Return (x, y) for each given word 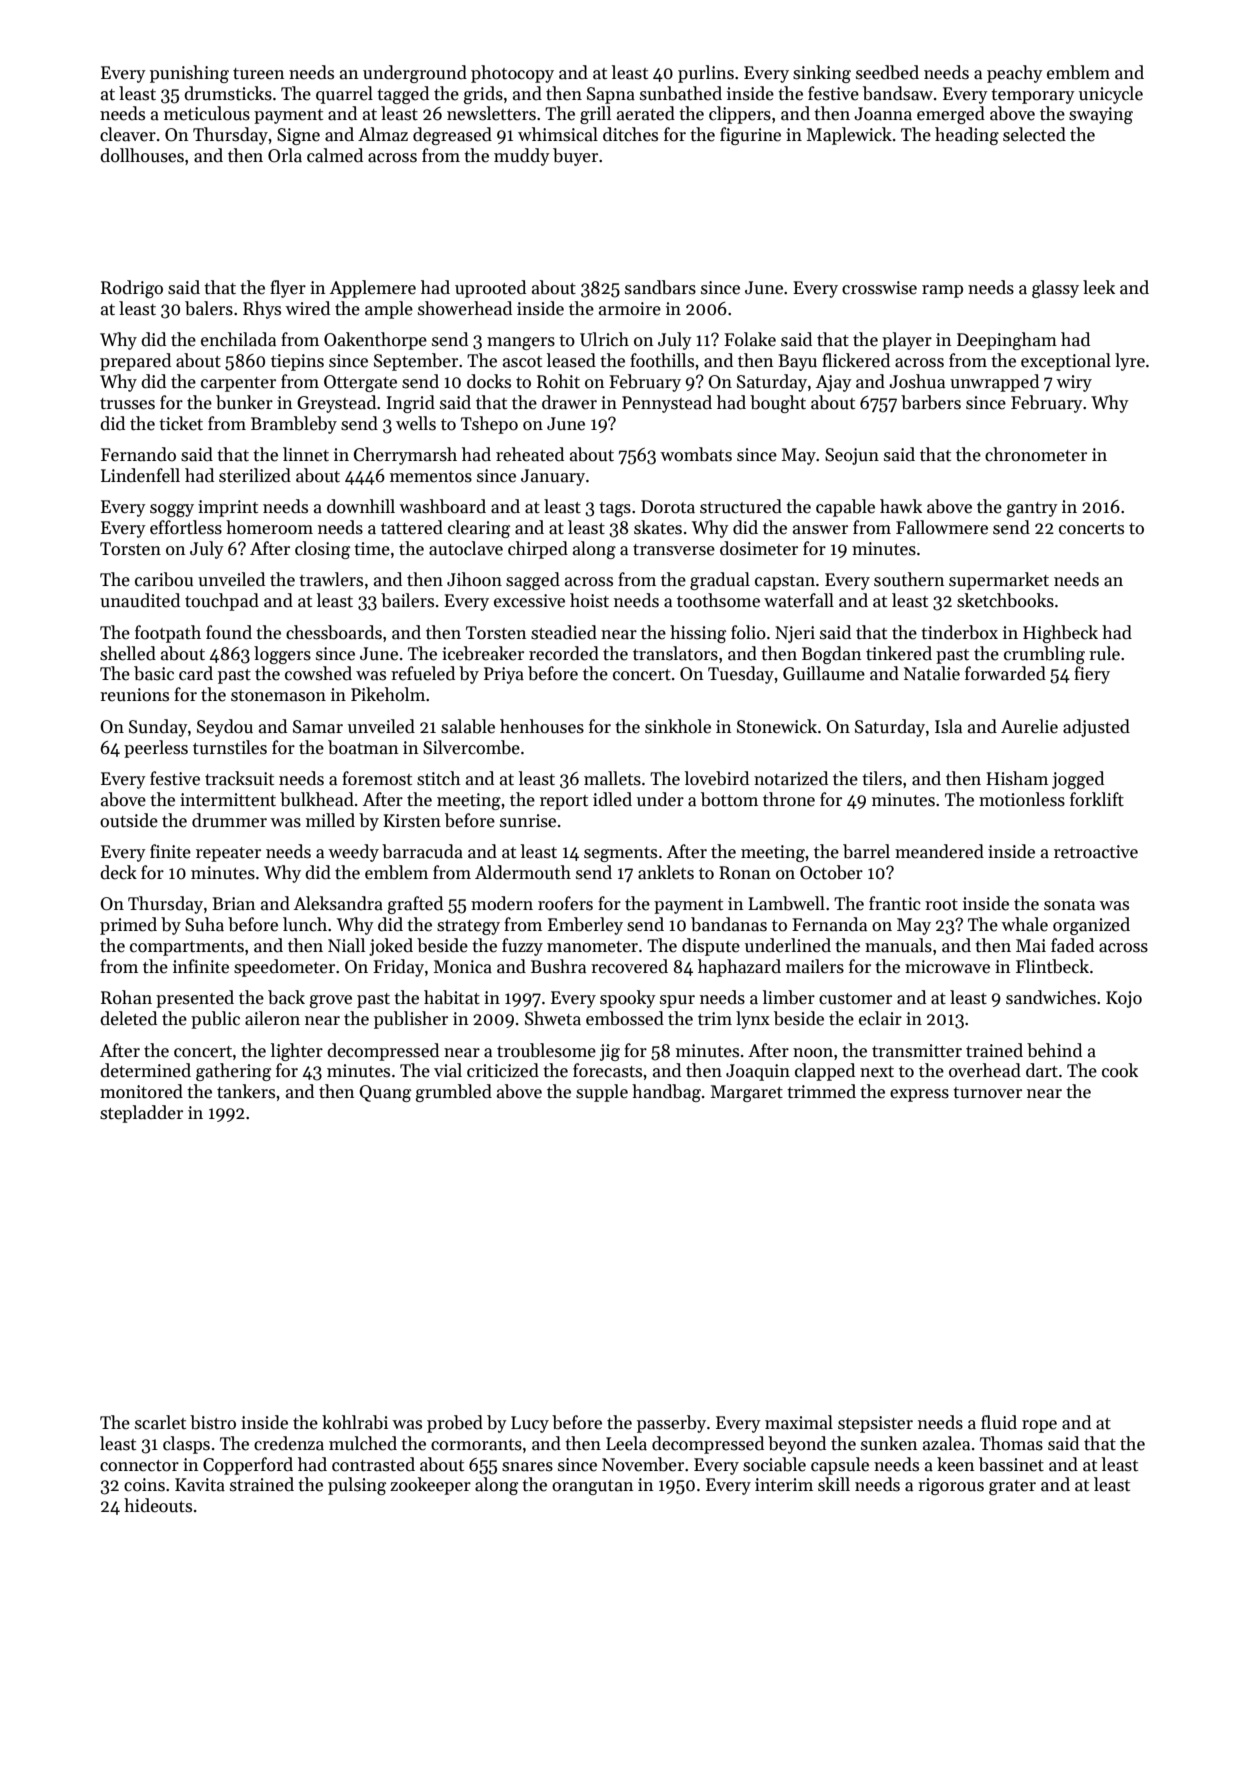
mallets (612, 778)
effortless (186, 527)
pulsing (357, 1486)
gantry (1032, 509)
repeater (228, 854)
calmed (335, 155)
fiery (1092, 675)
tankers (246, 1091)
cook (1120, 1070)
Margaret (747, 1093)
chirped (538, 550)
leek (1099, 287)
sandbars (660, 287)
